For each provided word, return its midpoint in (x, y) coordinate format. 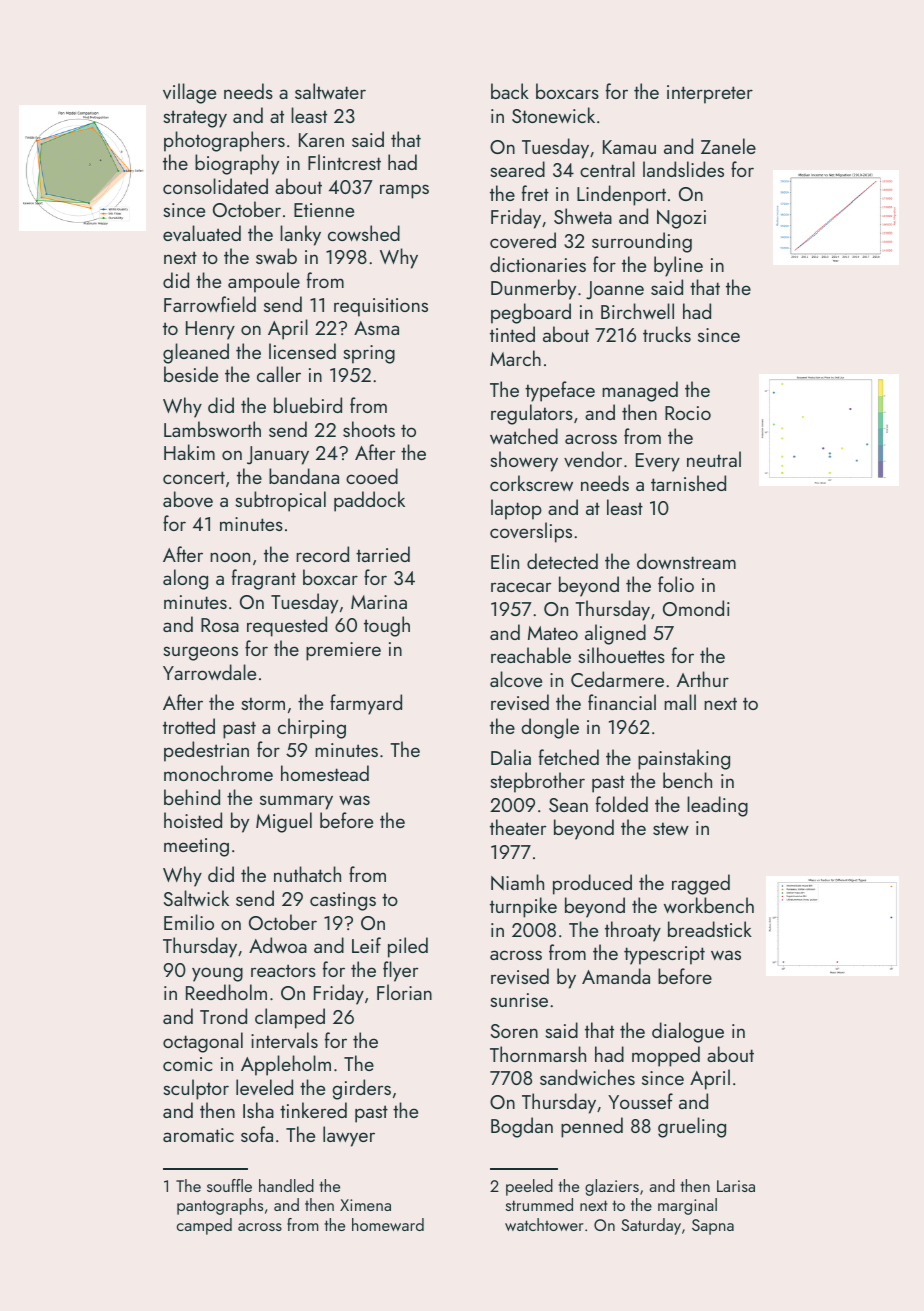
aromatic (198, 1135)
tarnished (688, 483)
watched (524, 436)
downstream (686, 561)
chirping (312, 728)
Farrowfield (210, 304)
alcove (516, 679)
